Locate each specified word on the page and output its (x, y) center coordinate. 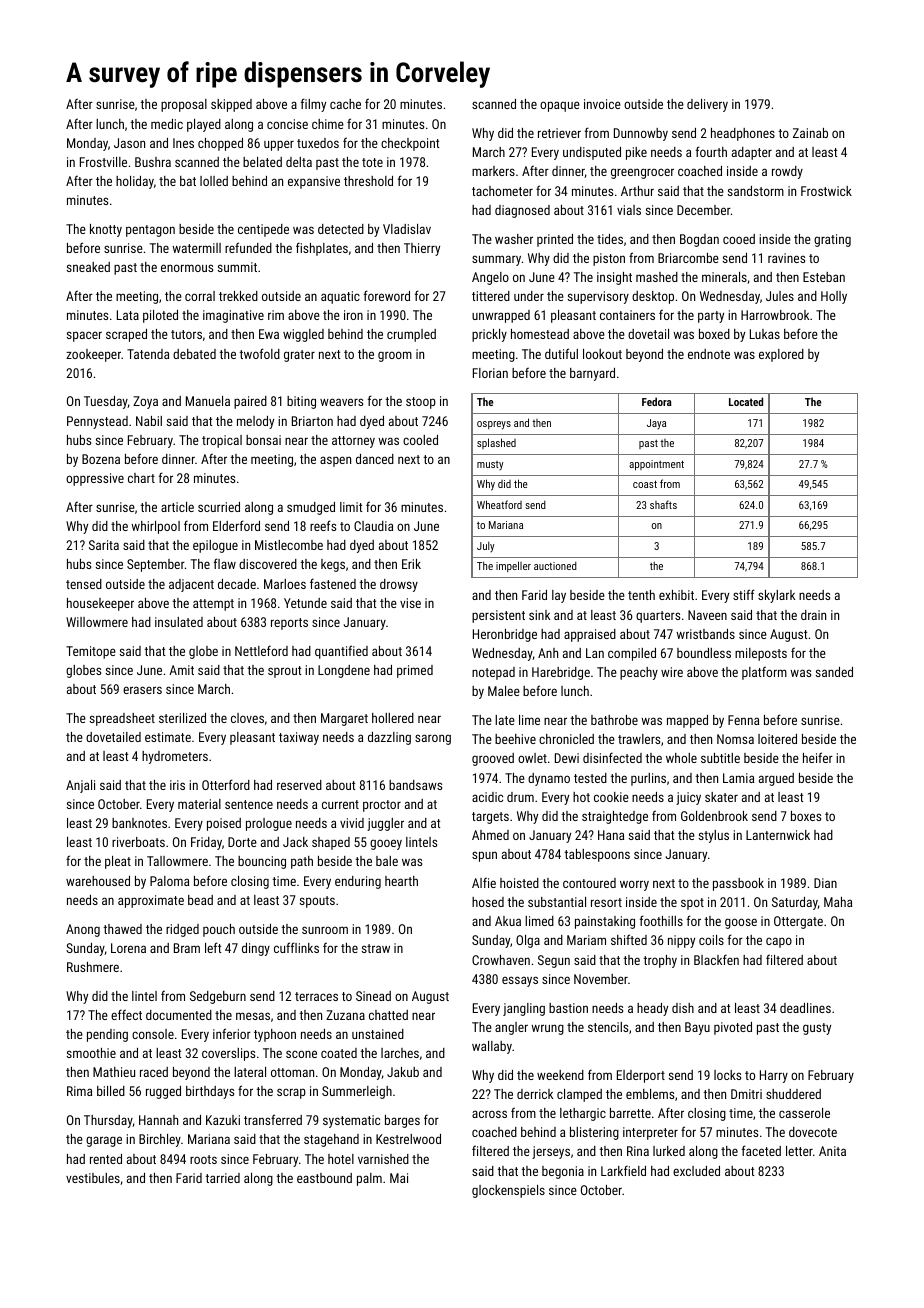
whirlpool (155, 527)
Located (746, 401)
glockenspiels (508, 1191)
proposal (184, 105)
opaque (560, 106)
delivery (707, 105)
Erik (411, 564)
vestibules (93, 1178)
